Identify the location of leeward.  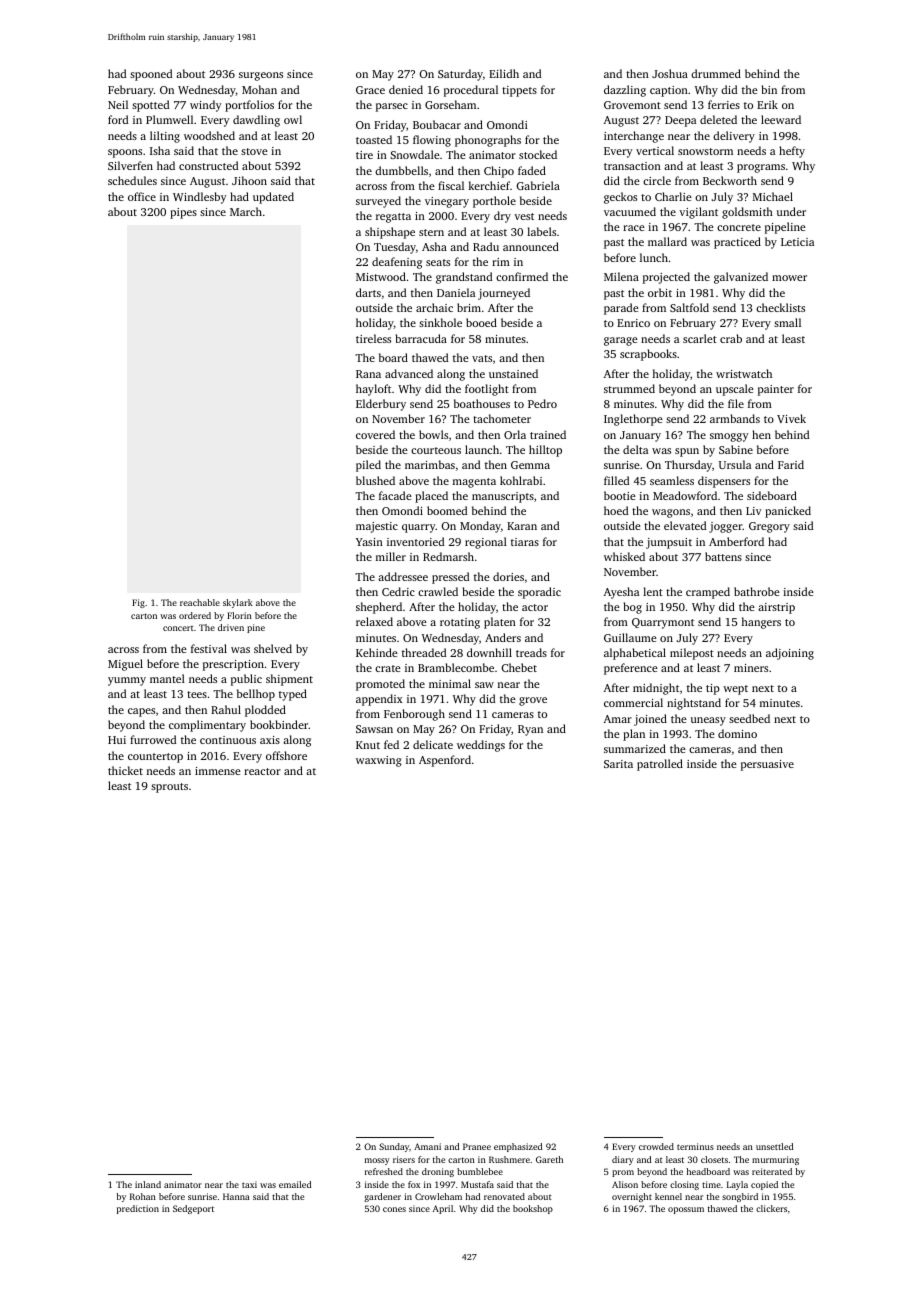
(781, 119).
